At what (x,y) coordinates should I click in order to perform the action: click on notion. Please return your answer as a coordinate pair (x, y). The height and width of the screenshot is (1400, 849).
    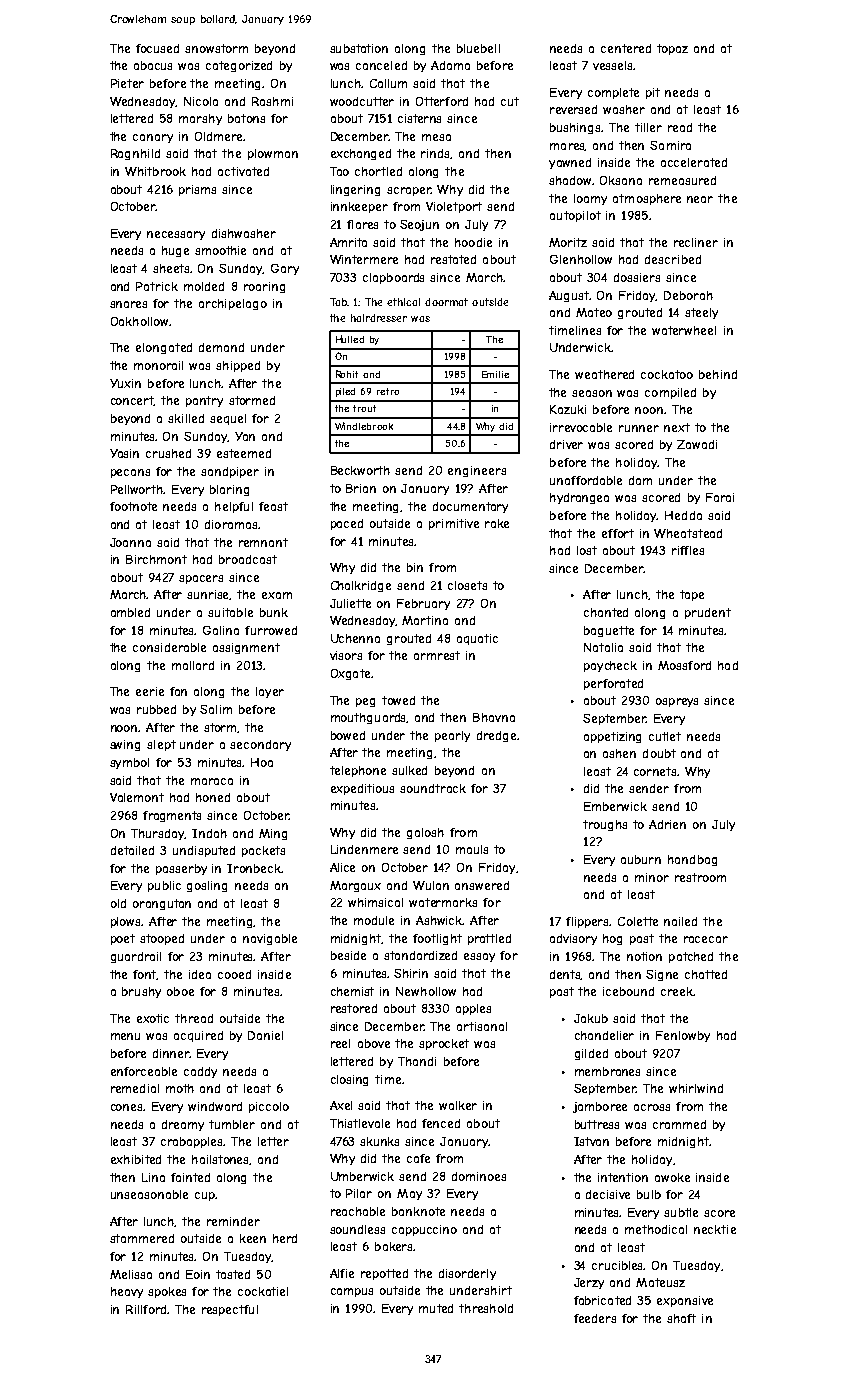
    Looking at the image, I should click on (644, 956).
